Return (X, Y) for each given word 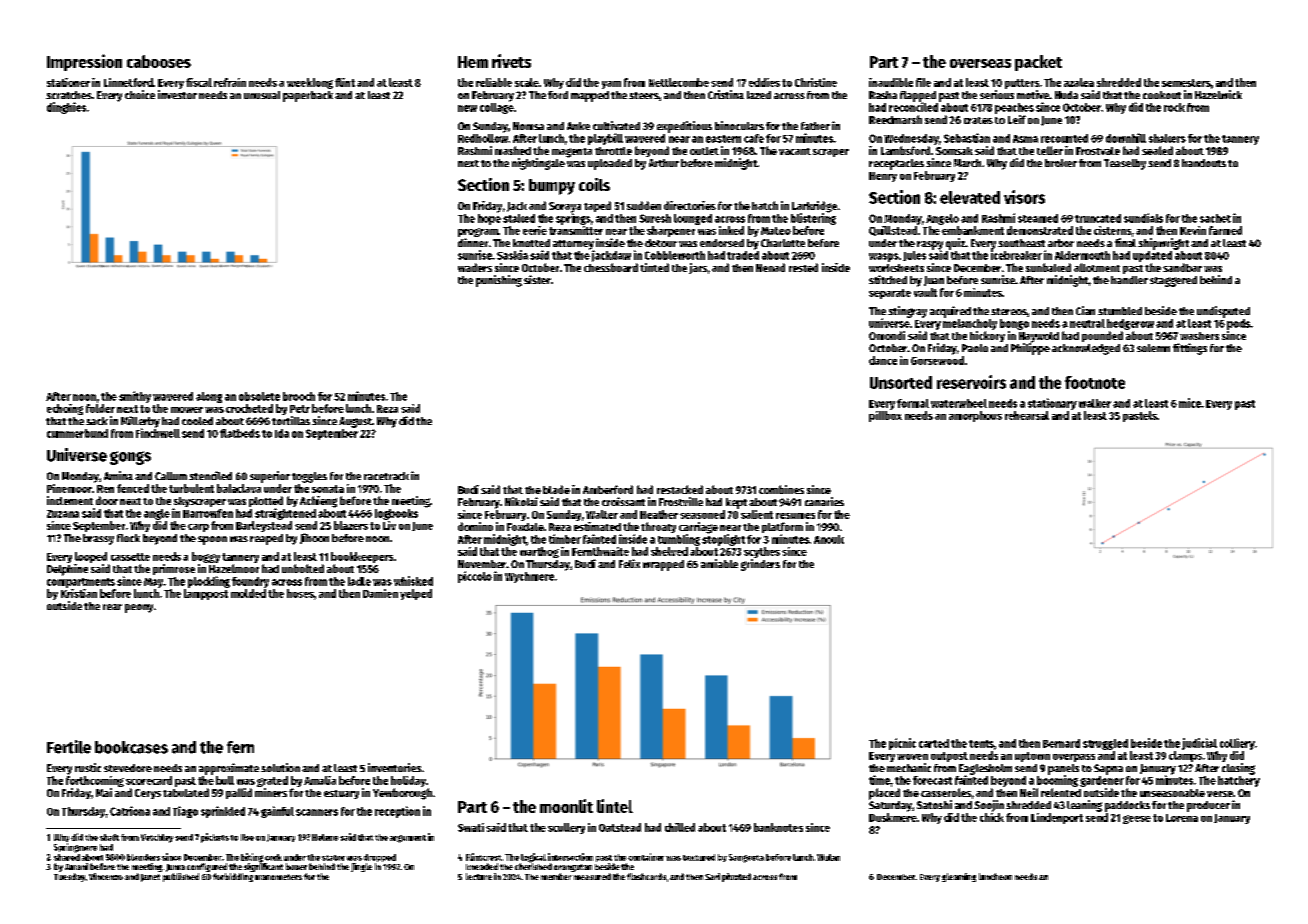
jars (698, 268)
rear (112, 607)
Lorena (1182, 818)
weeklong (310, 83)
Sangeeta (746, 858)
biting (252, 858)
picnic (902, 744)
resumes (795, 516)
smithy (135, 397)
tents (981, 744)
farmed (1225, 230)
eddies (764, 82)
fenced (133, 488)
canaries (824, 501)
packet (1038, 63)
